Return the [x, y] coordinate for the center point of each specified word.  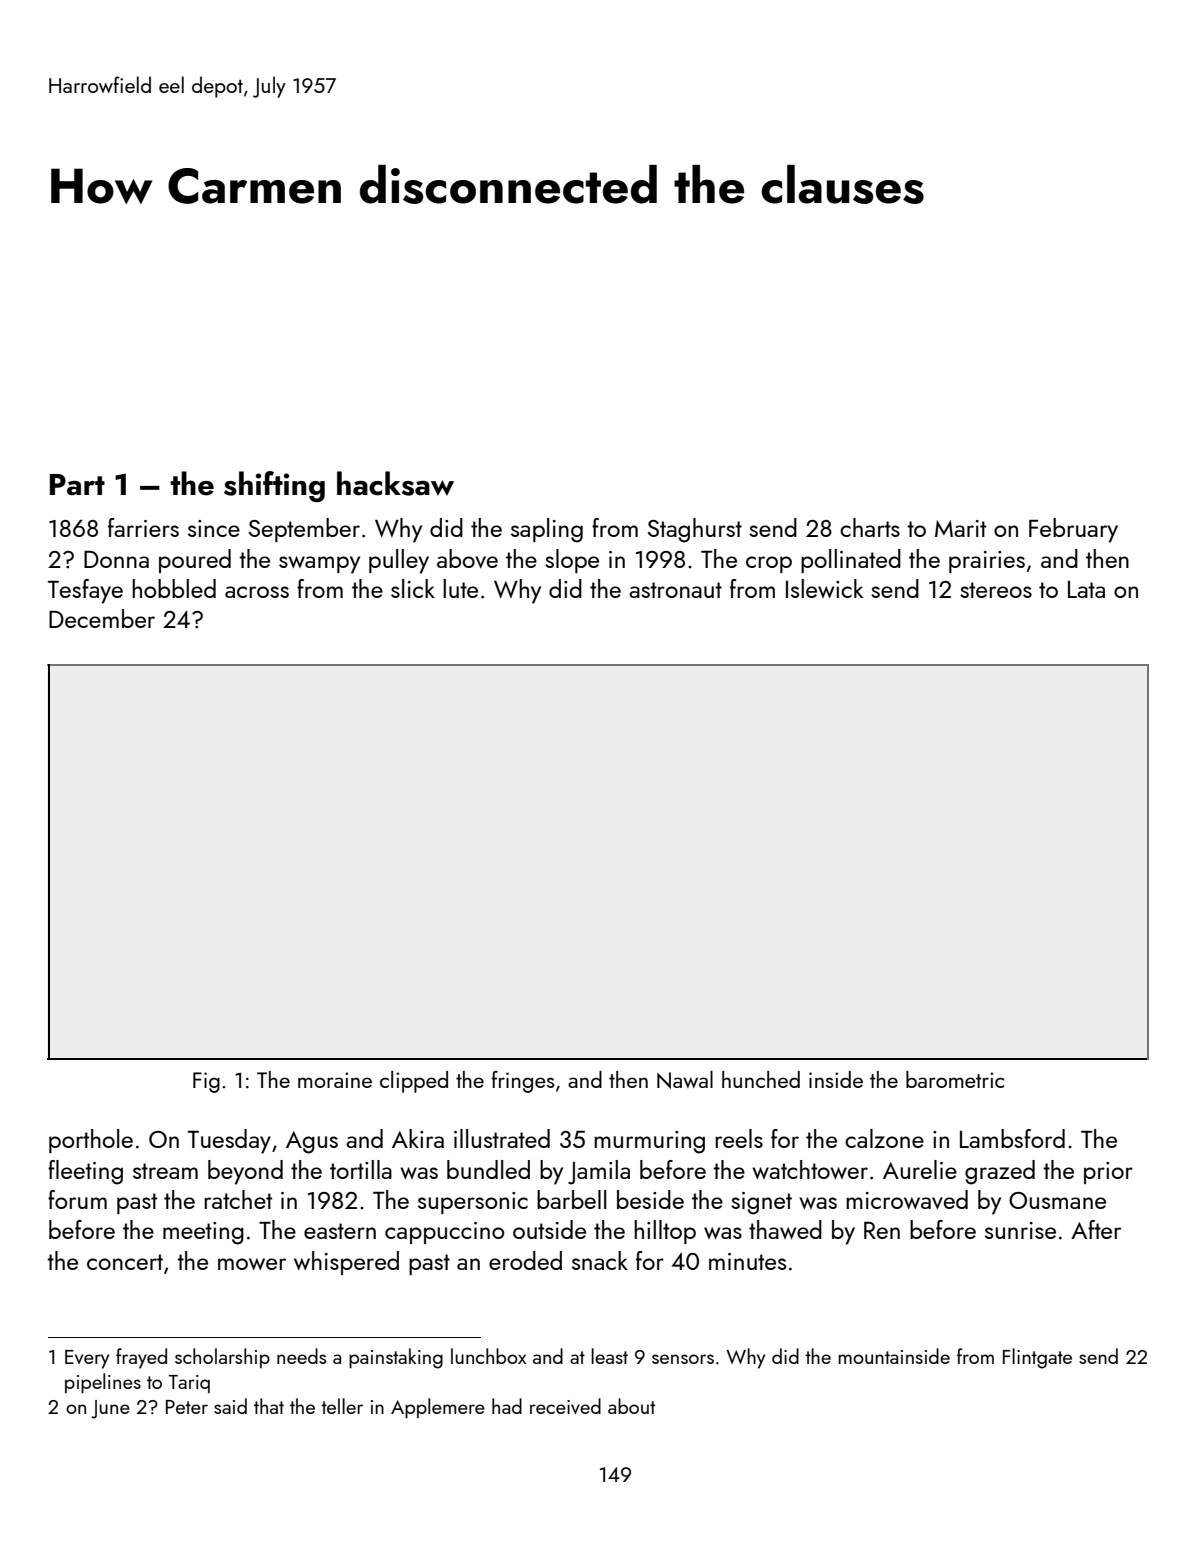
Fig [206, 1082]
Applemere [438, 1408]
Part [77, 485]
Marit [960, 528]
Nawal [685, 1080]
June [110, 1409]
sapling [547, 530]
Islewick [824, 588]
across [257, 592]
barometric [955, 1079]
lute [460, 588]
